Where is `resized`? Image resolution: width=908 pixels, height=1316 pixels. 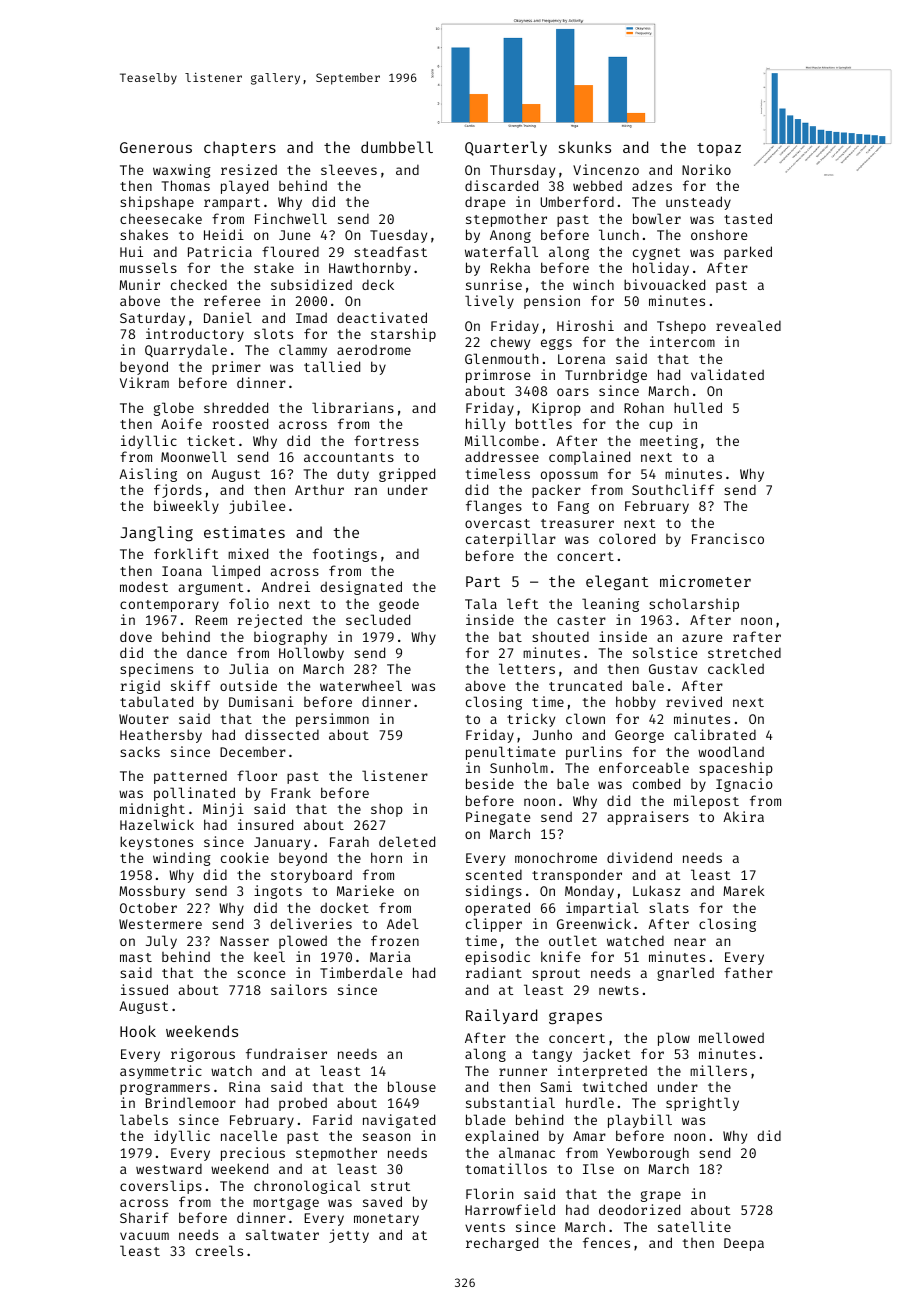
resized is located at coordinates (249, 169).
